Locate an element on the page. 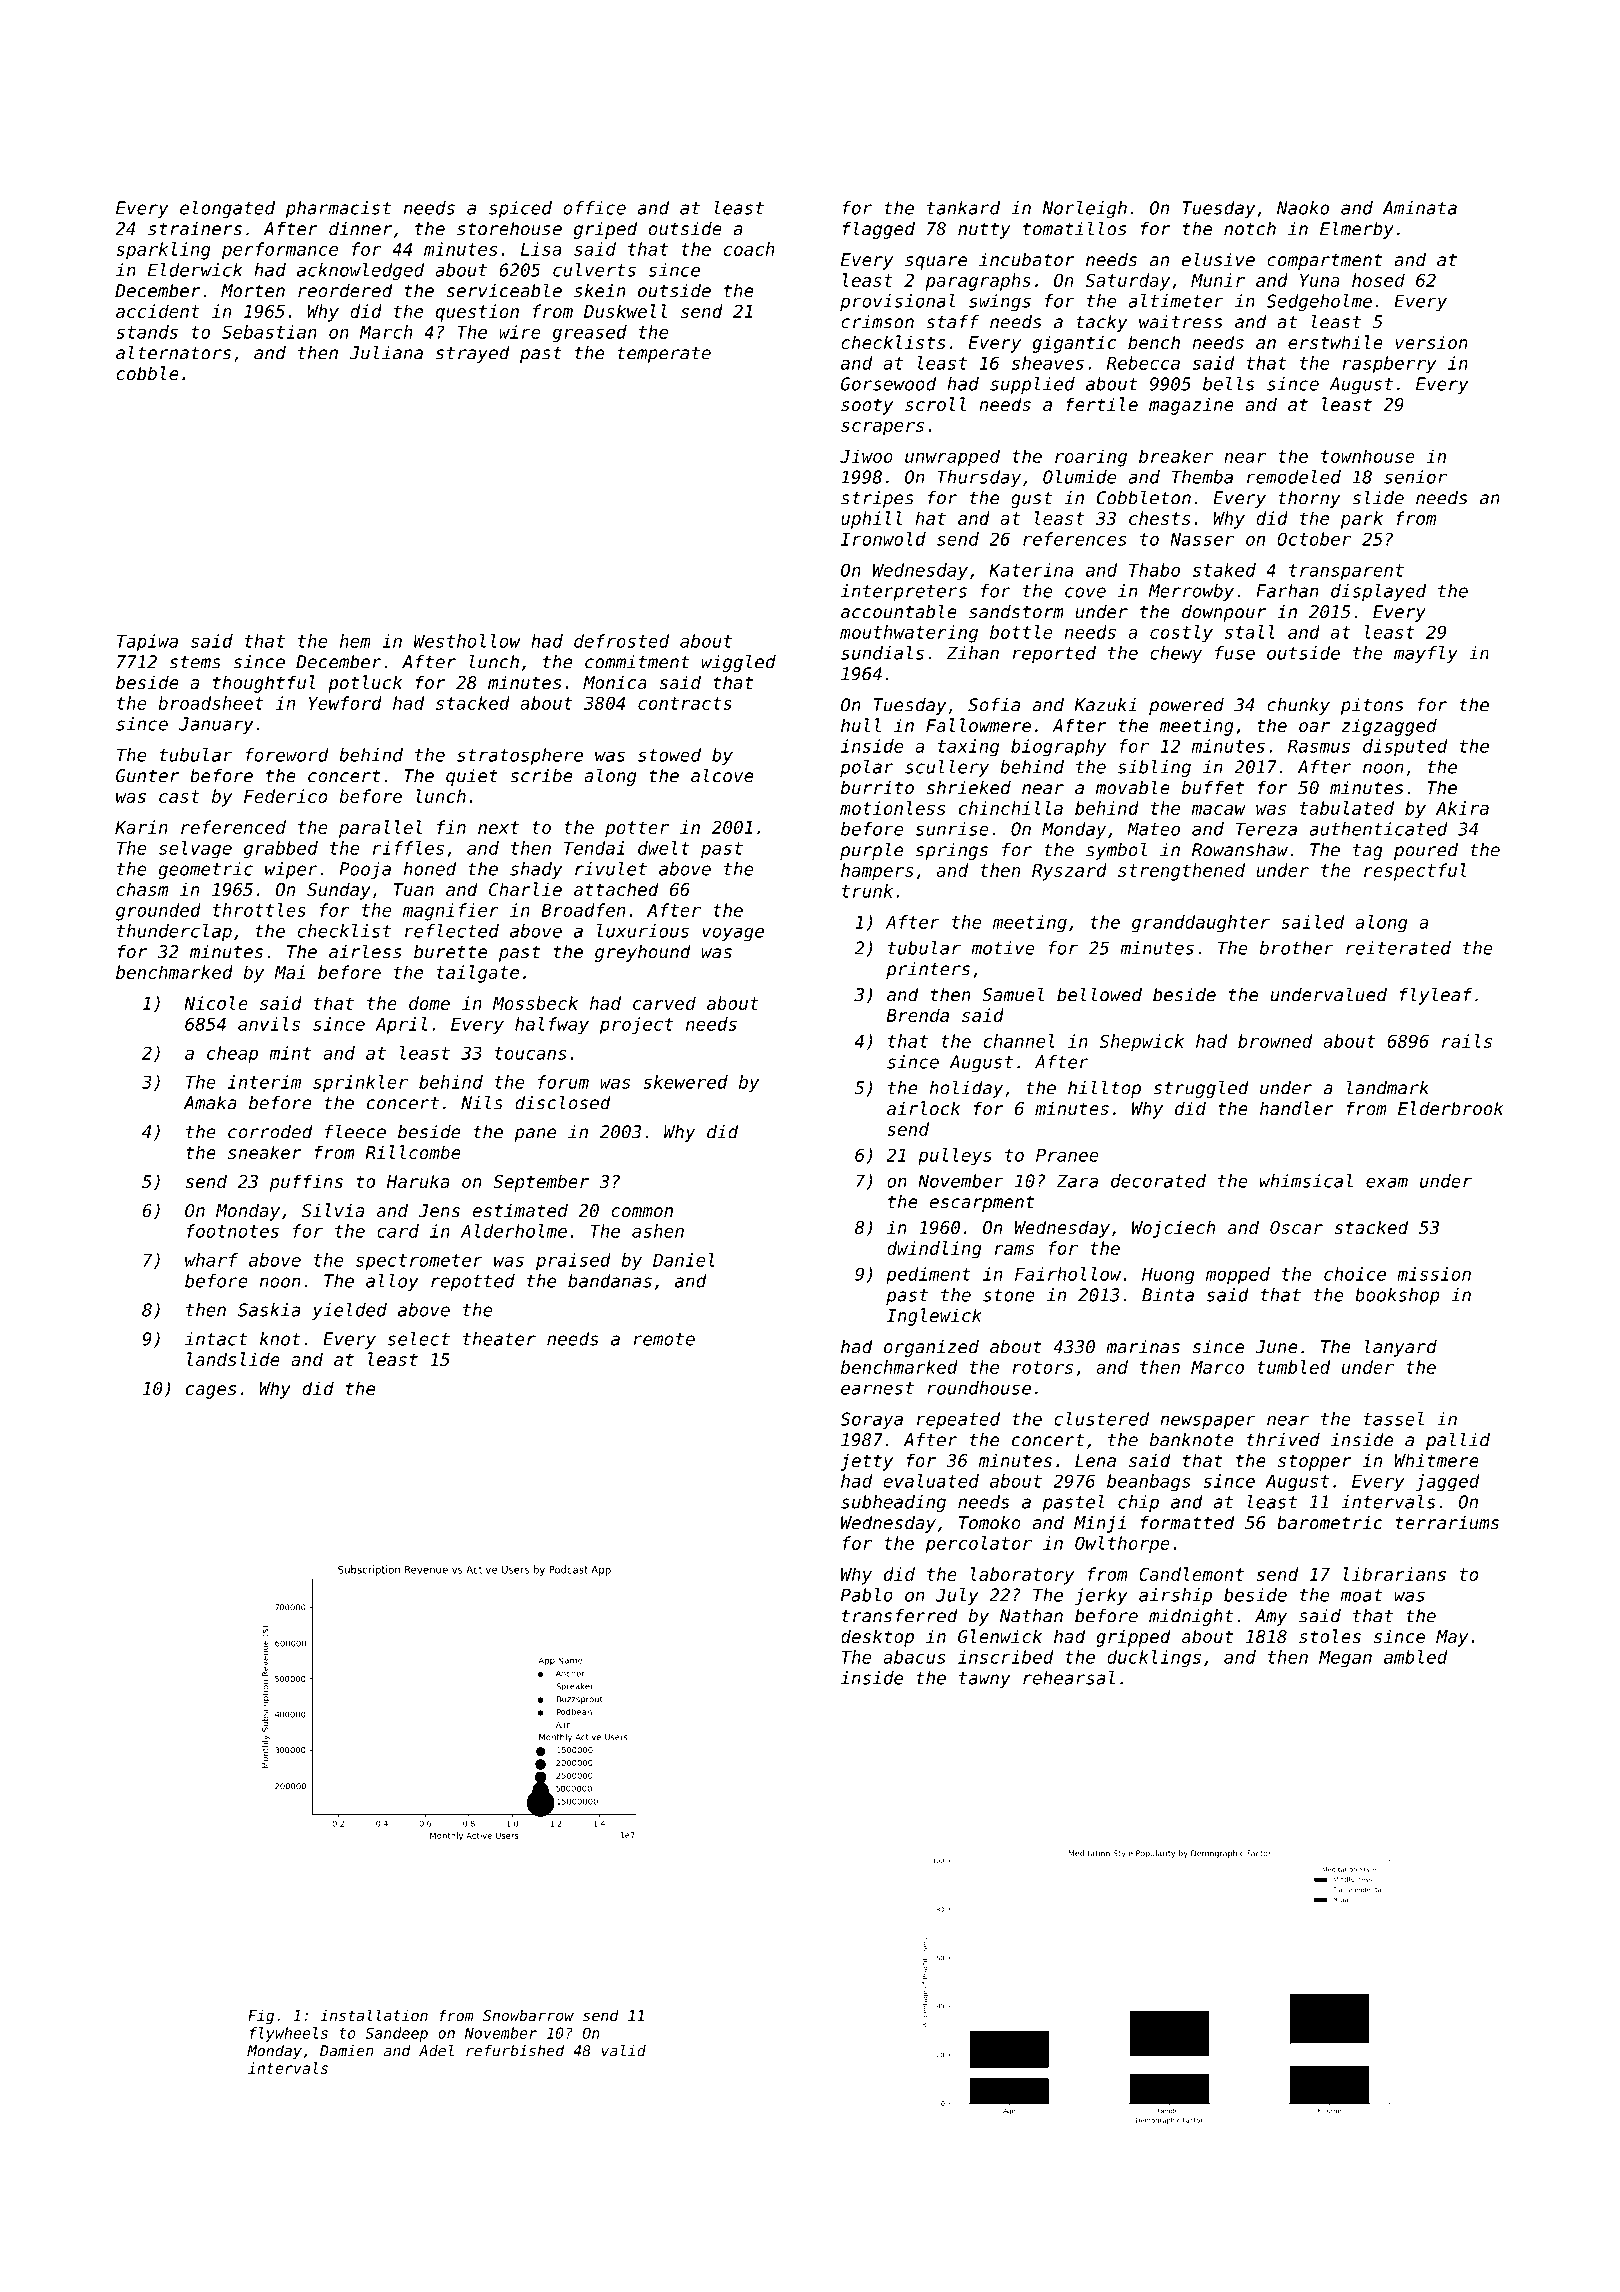 Image resolution: width=1620 pixels, height=2292 pixels. Pablo is located at coordinates (867, 1595).
